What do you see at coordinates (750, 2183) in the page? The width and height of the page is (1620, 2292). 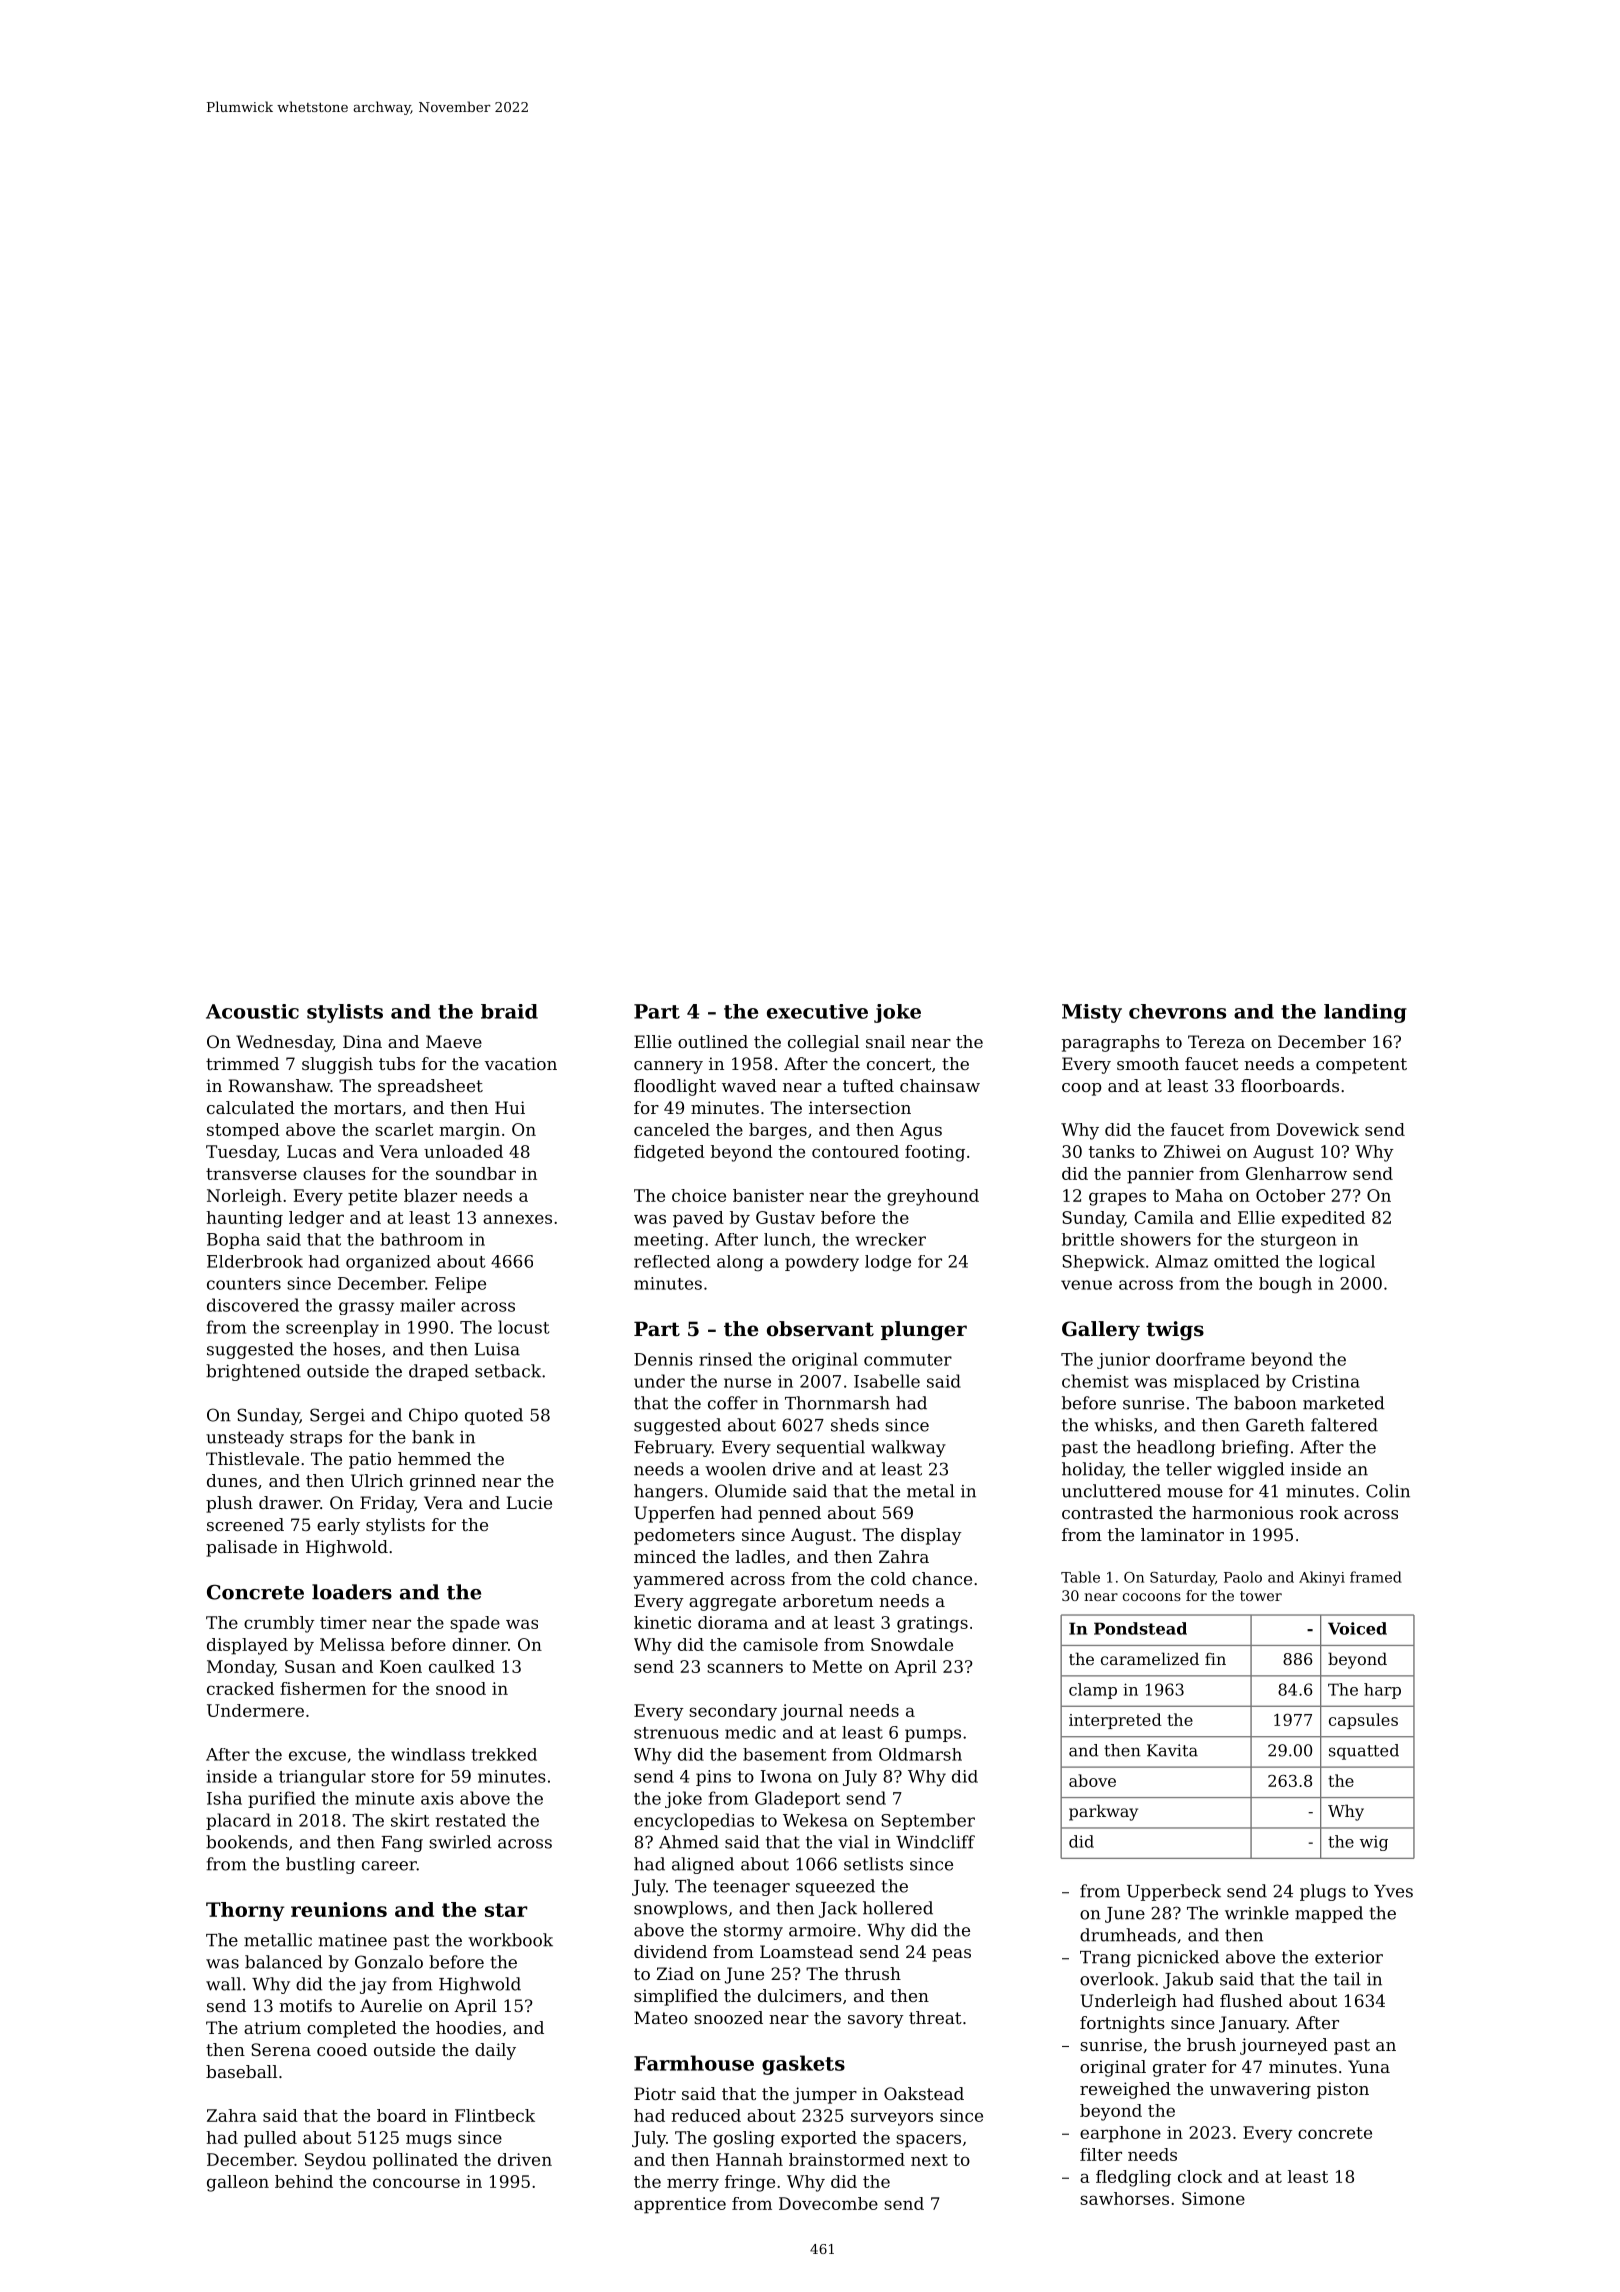 I see `fringe` at bounding box center [750, 2183].
